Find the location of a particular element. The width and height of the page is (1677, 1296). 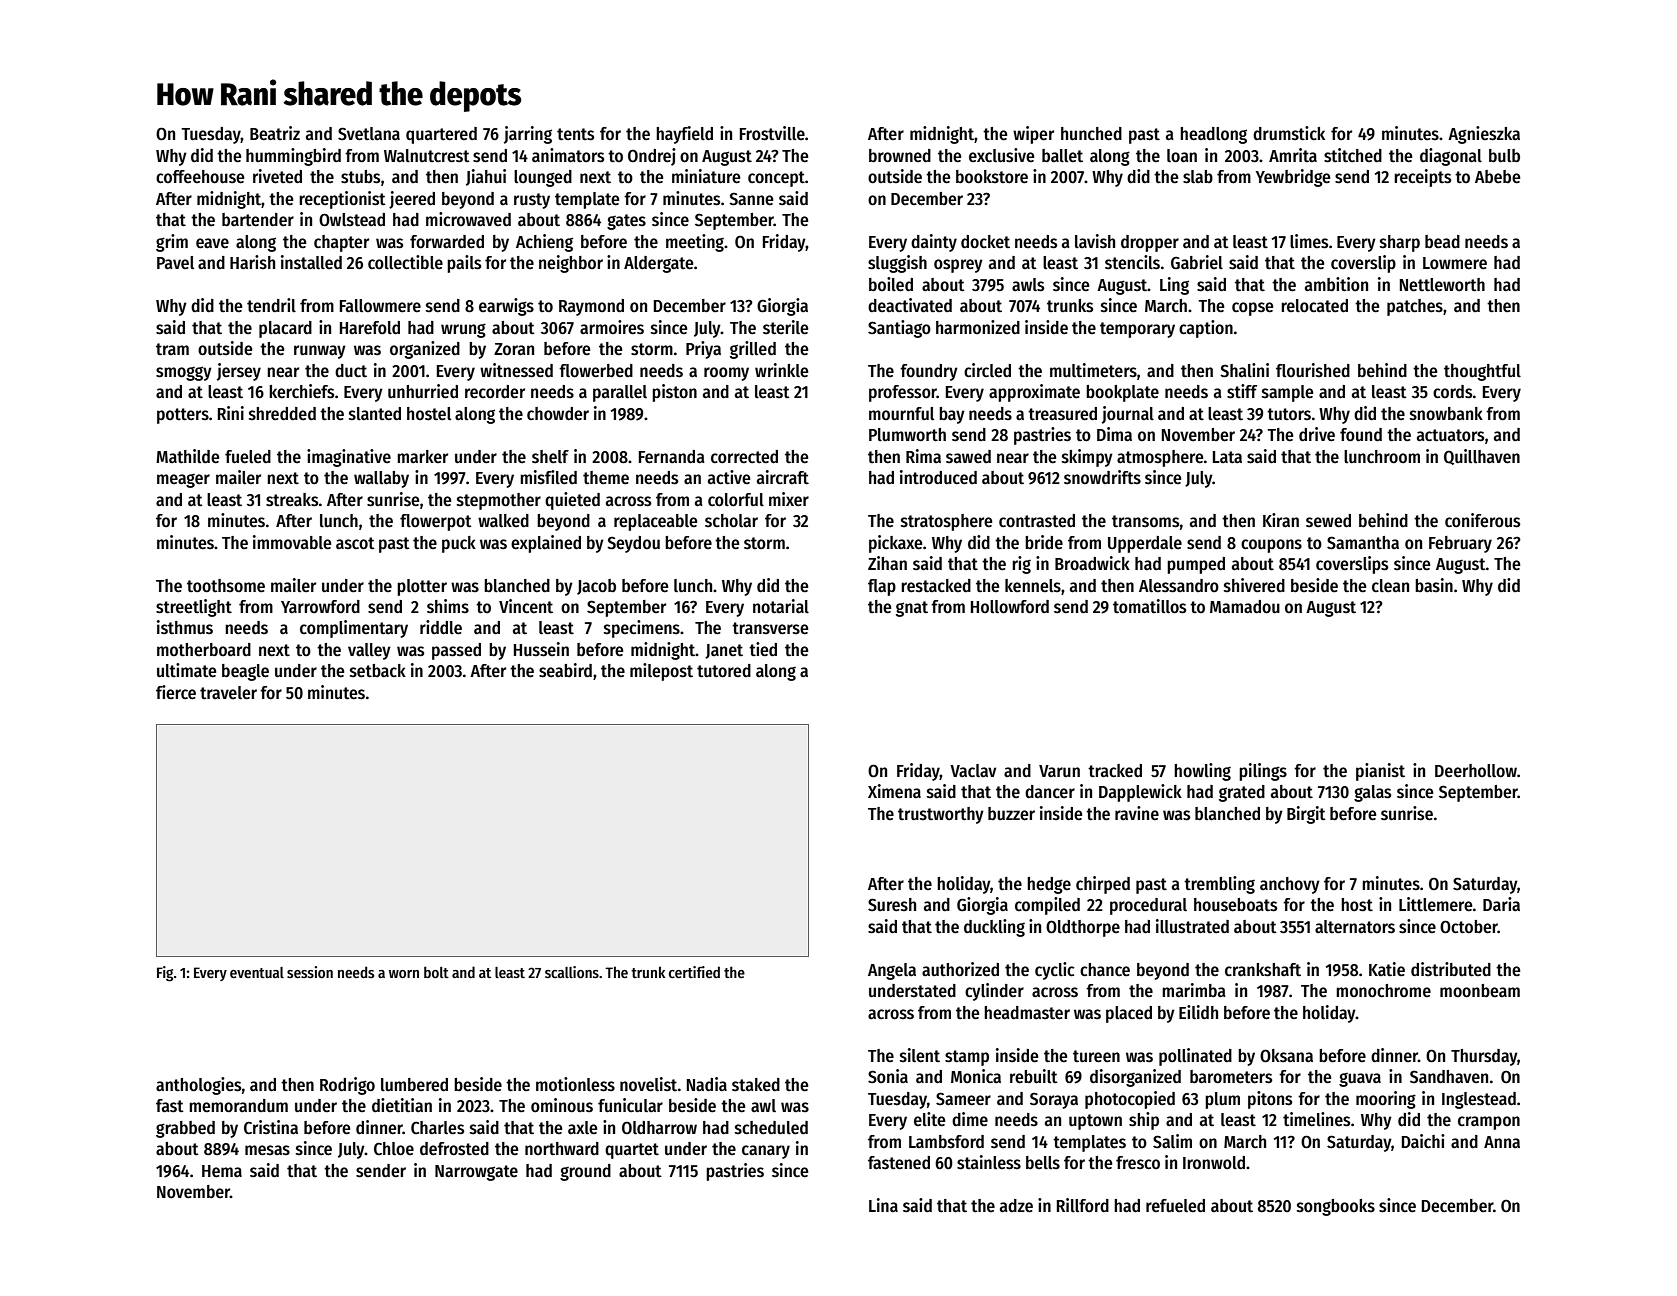

Suresh is located at coordinates (892, 905).
